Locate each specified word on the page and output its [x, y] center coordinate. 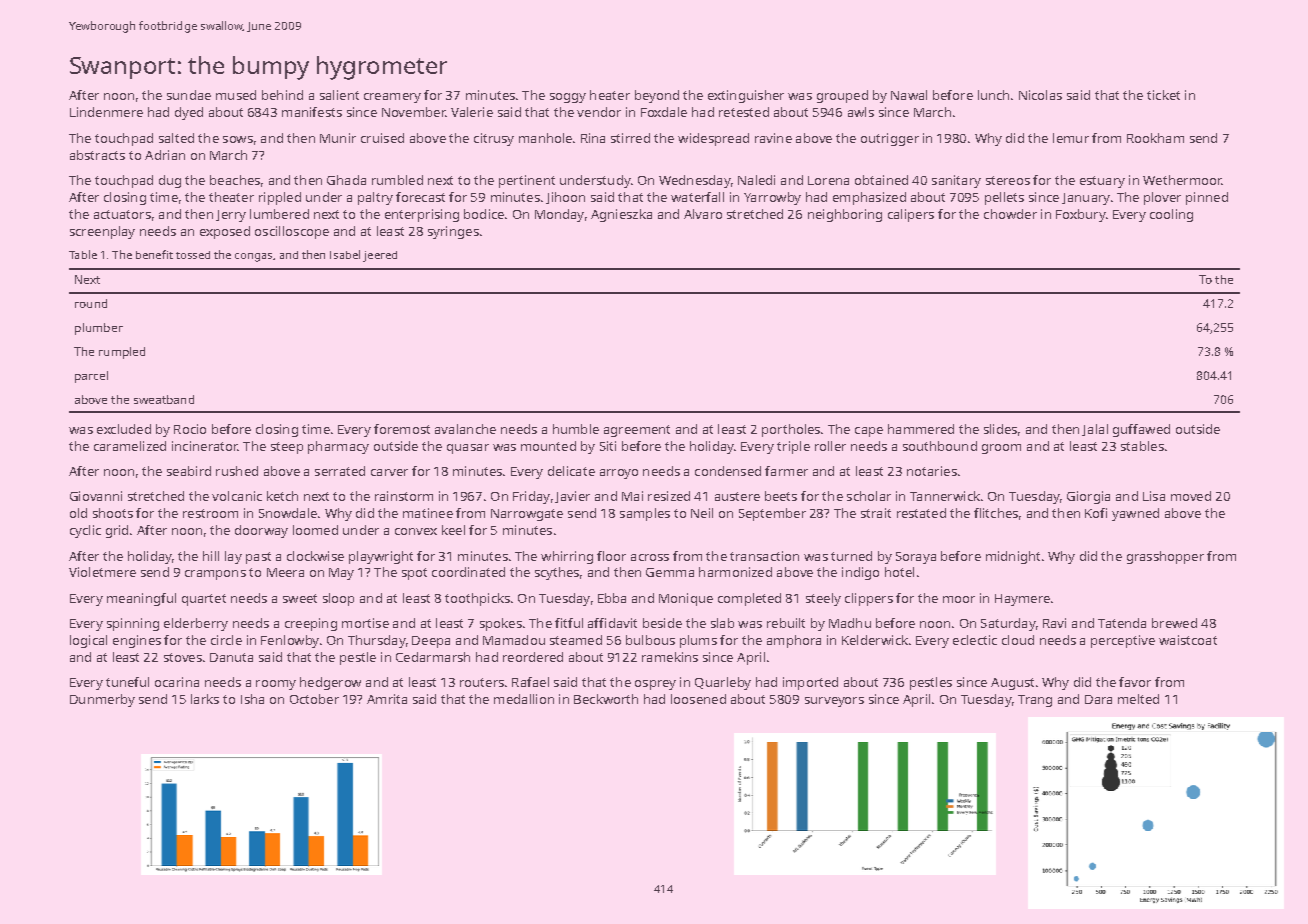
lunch [993, 95]
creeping [311, 624]
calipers [911, 215]
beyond [657, 96]
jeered [380, 256]
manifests [312, 112]
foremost [402, 429]
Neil [702, 513]
